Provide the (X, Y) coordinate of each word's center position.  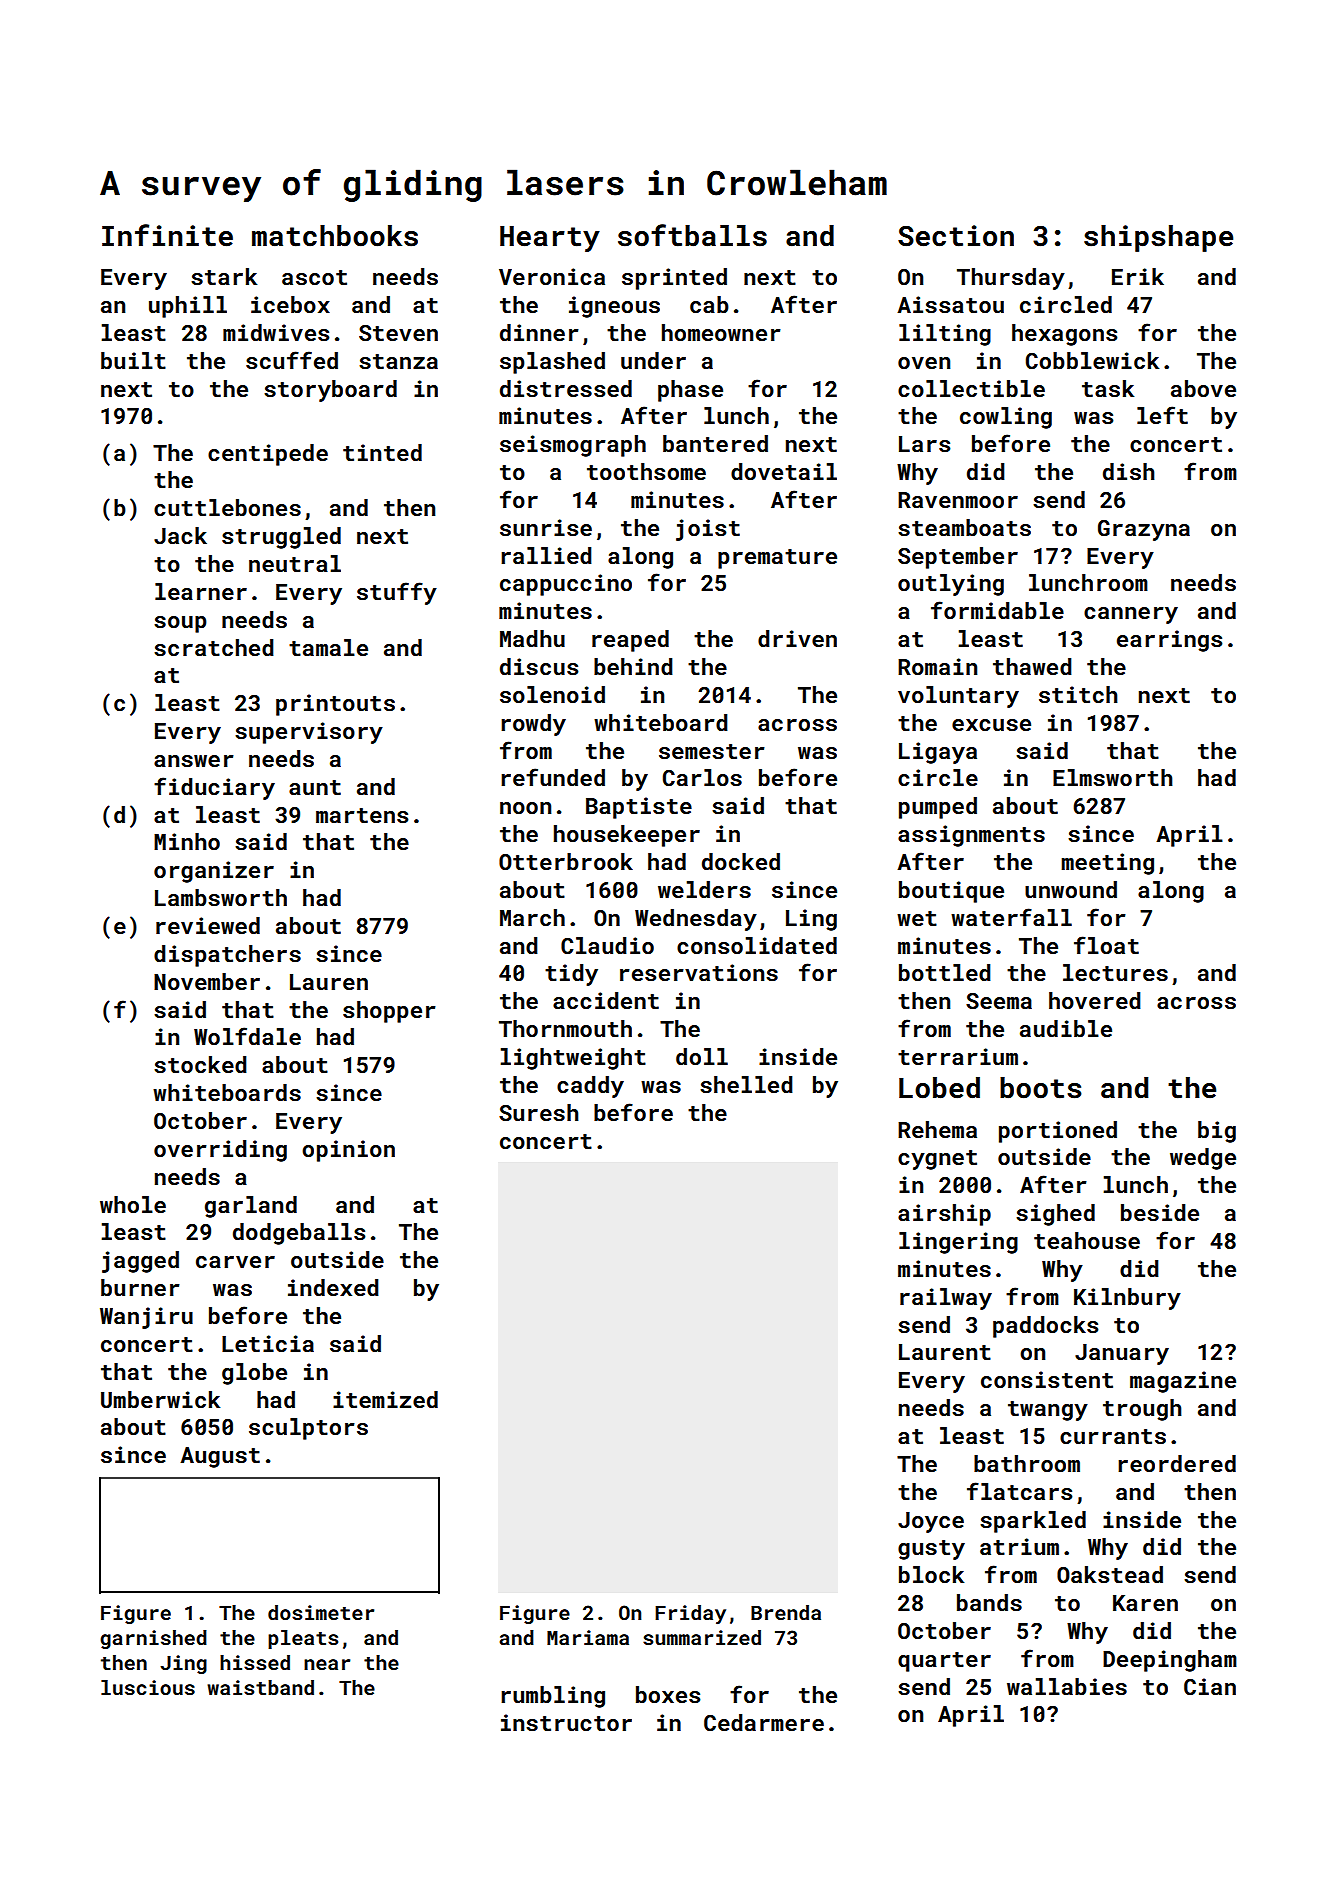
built (133, 360)
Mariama (588, 1637)
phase (690, 391)
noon (525, 808)
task (1108, 388)
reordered (1177, 1463)
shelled (746, 1084)
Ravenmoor (958, 500)
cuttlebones (227, 507)
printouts (335, 705)
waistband (260, 1687)
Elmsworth (1113, 777)
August (220, 1457)
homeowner (721, 332)
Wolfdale (247, 1036)
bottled (945, 972)
